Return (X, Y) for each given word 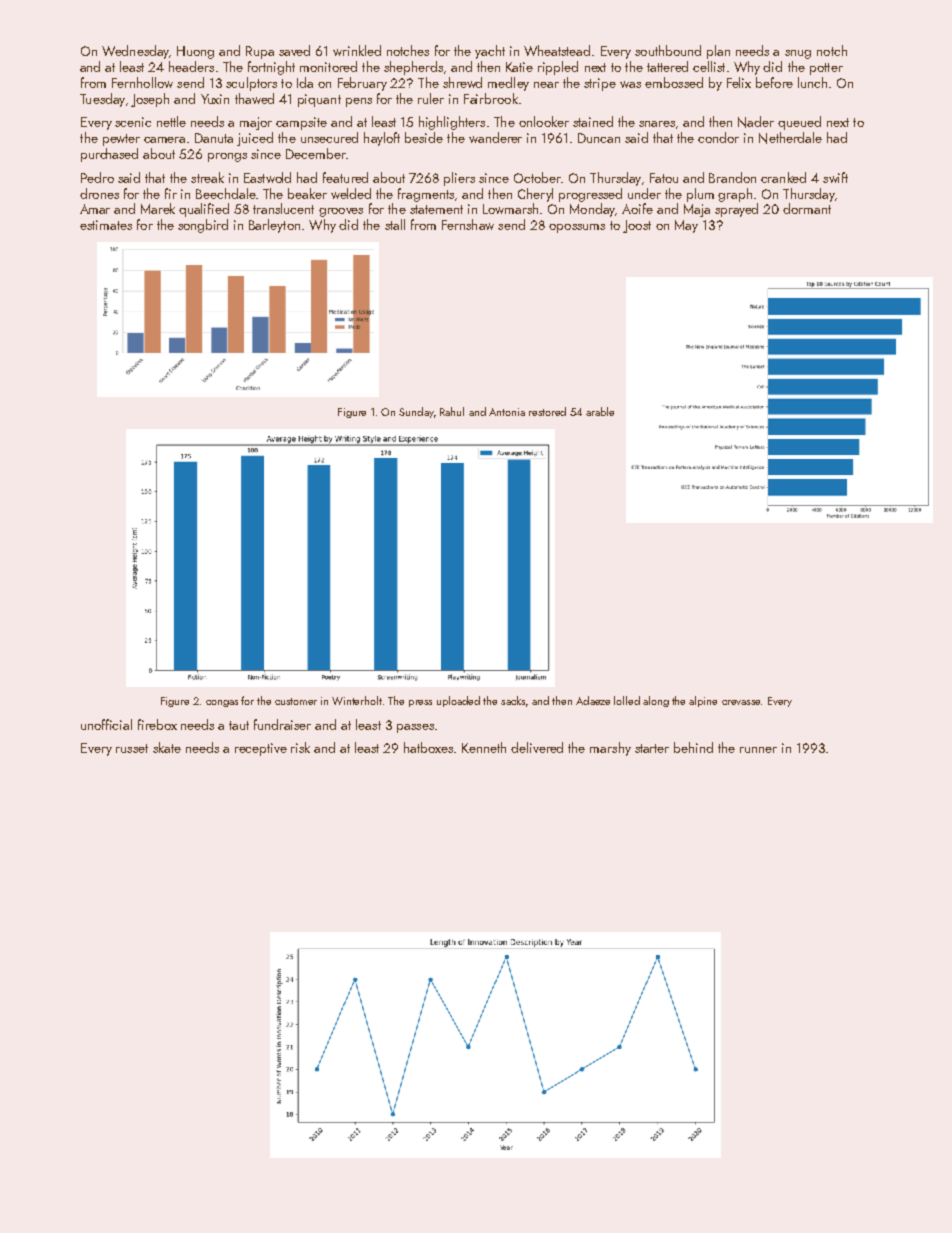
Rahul (452, 411)
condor (718, 137)
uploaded (458, 701)
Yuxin (215, 99)
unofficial (106, 724)
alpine (703, 701)
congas (222, 703)
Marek (158, 208)
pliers (459, 179)
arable (600, 411)
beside (424, 137)
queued (799, 123)
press (420, 703)
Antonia (507, 412)
